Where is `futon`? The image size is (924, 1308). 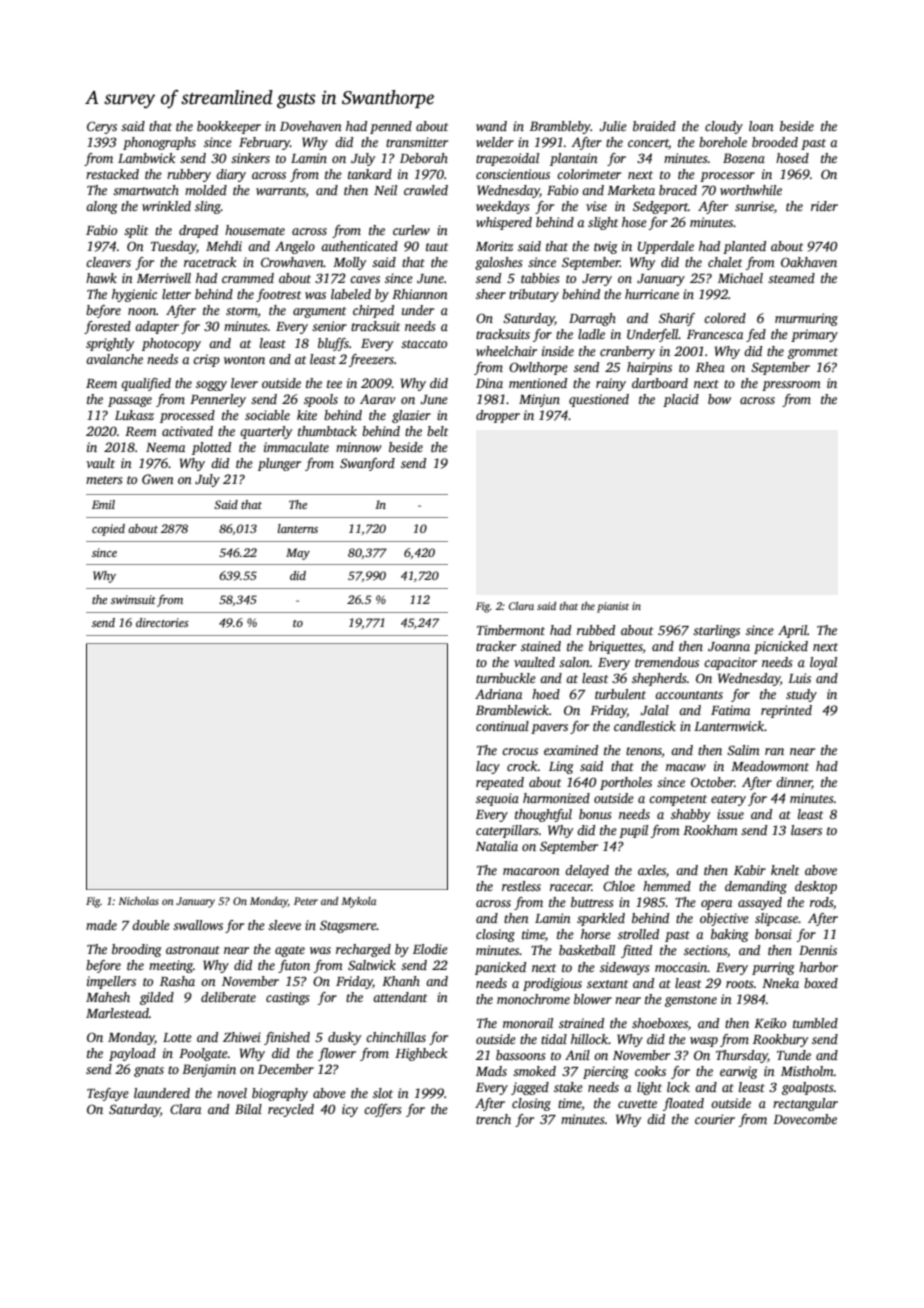
futon is located at coordinates (294, 966).
